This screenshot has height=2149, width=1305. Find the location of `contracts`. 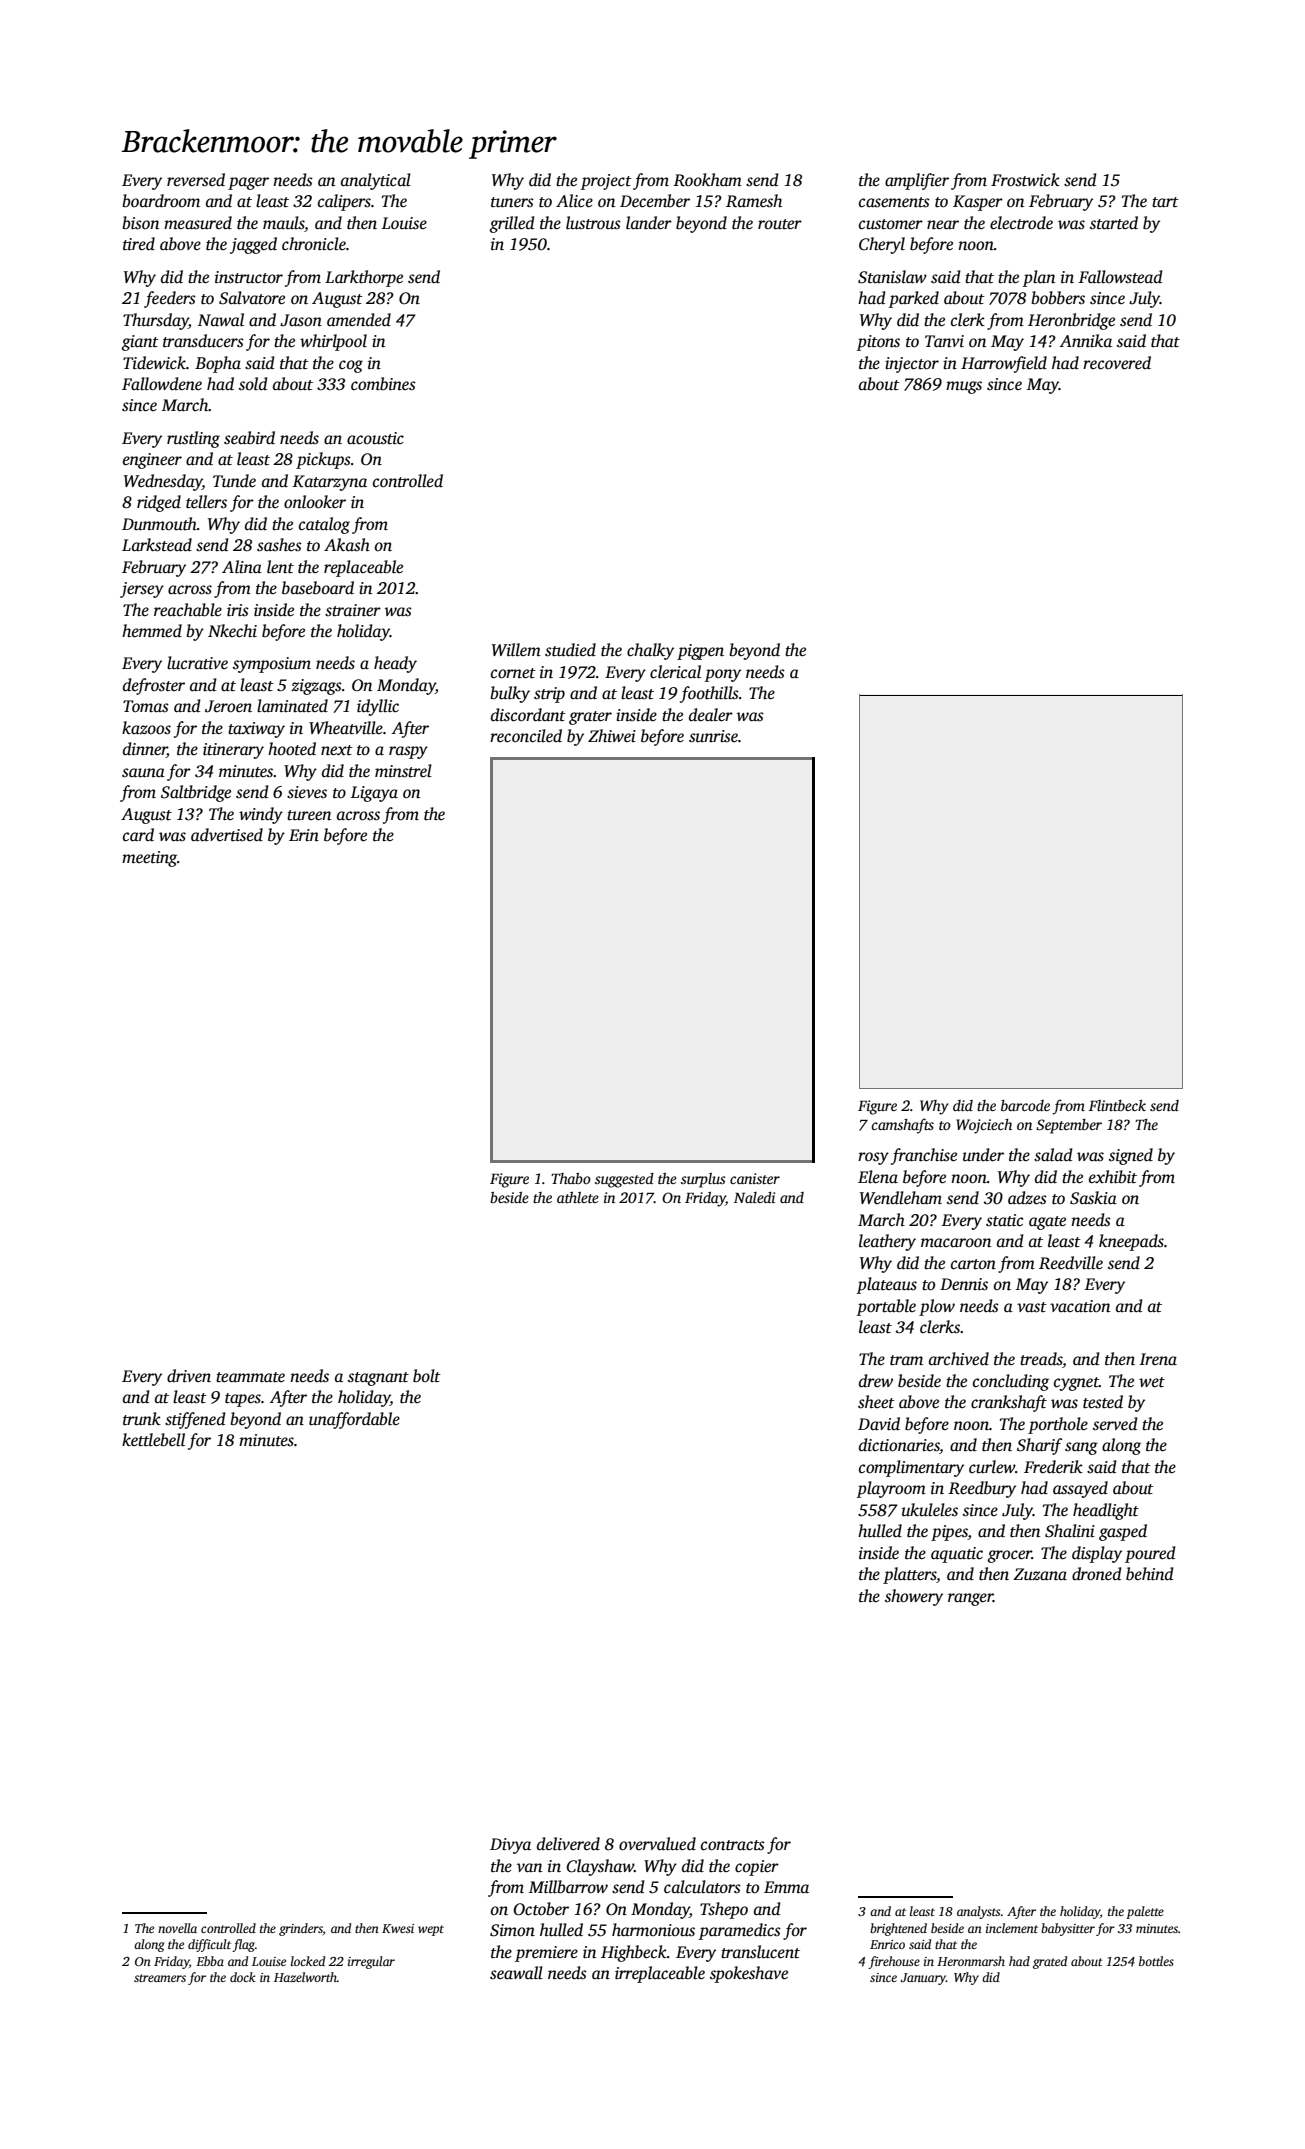

contracts is located at coordinates (733, 1845).
